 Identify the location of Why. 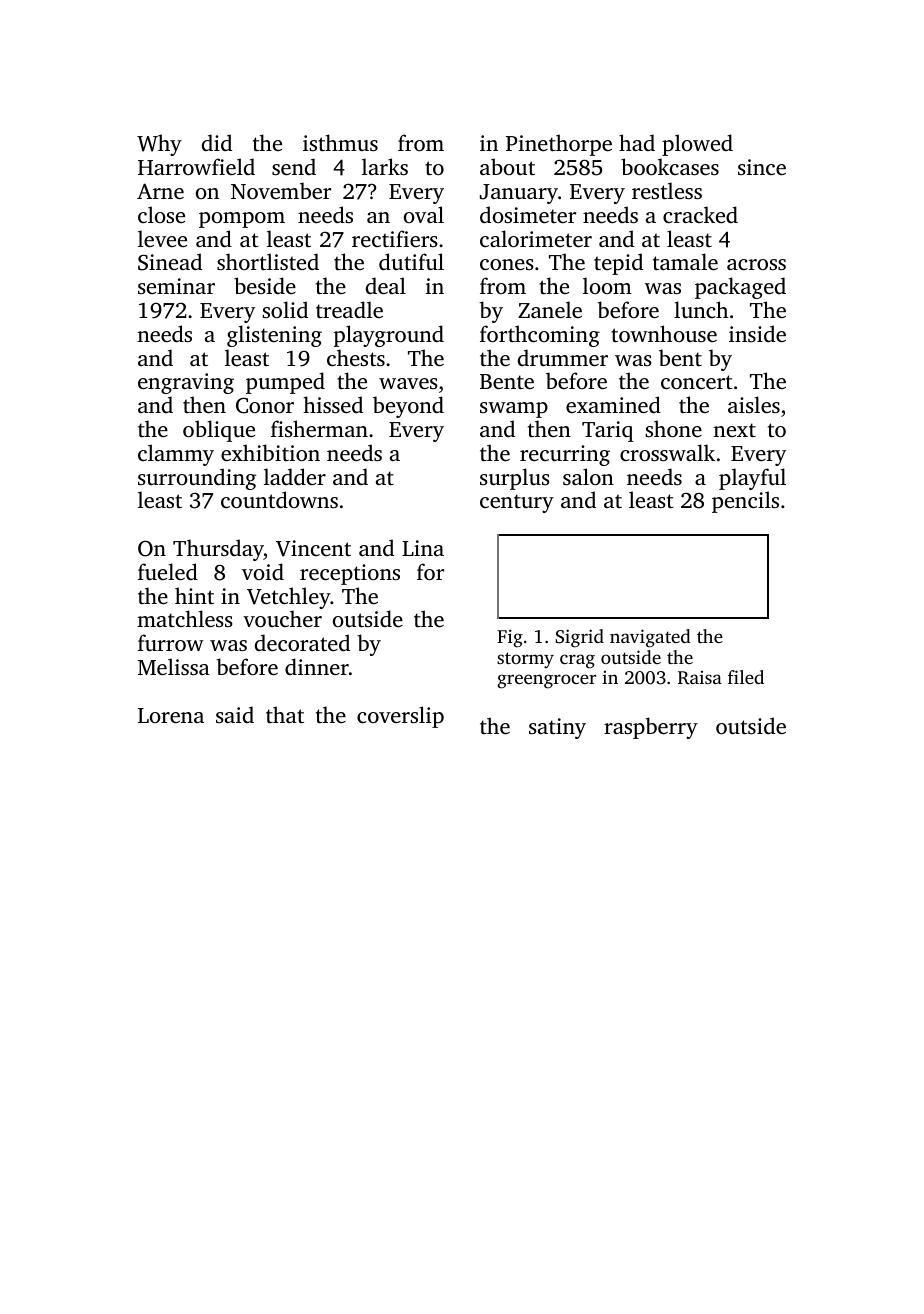
(159, 145).
